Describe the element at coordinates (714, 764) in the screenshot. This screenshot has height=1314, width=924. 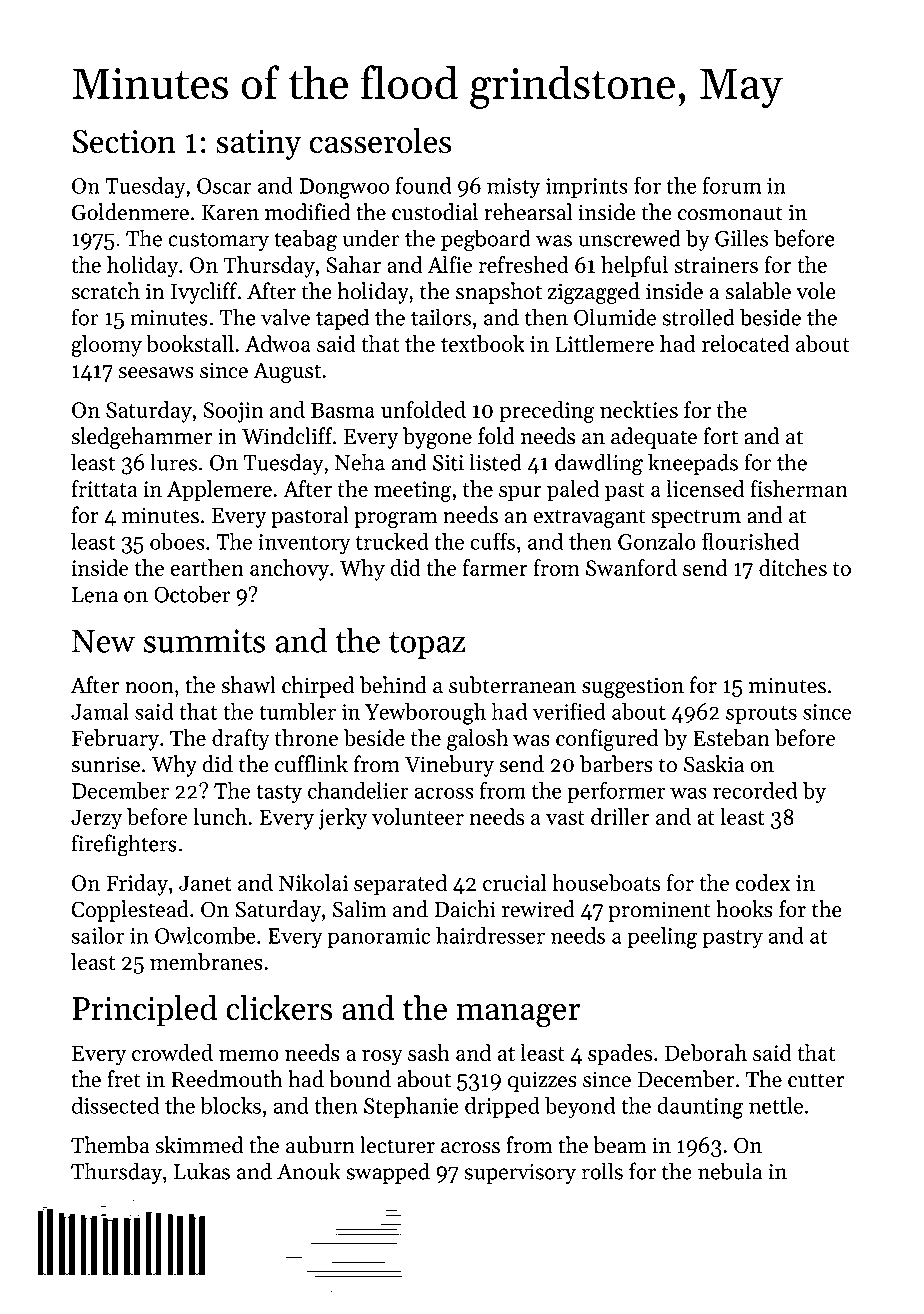
I see `Saskia` at that location.
